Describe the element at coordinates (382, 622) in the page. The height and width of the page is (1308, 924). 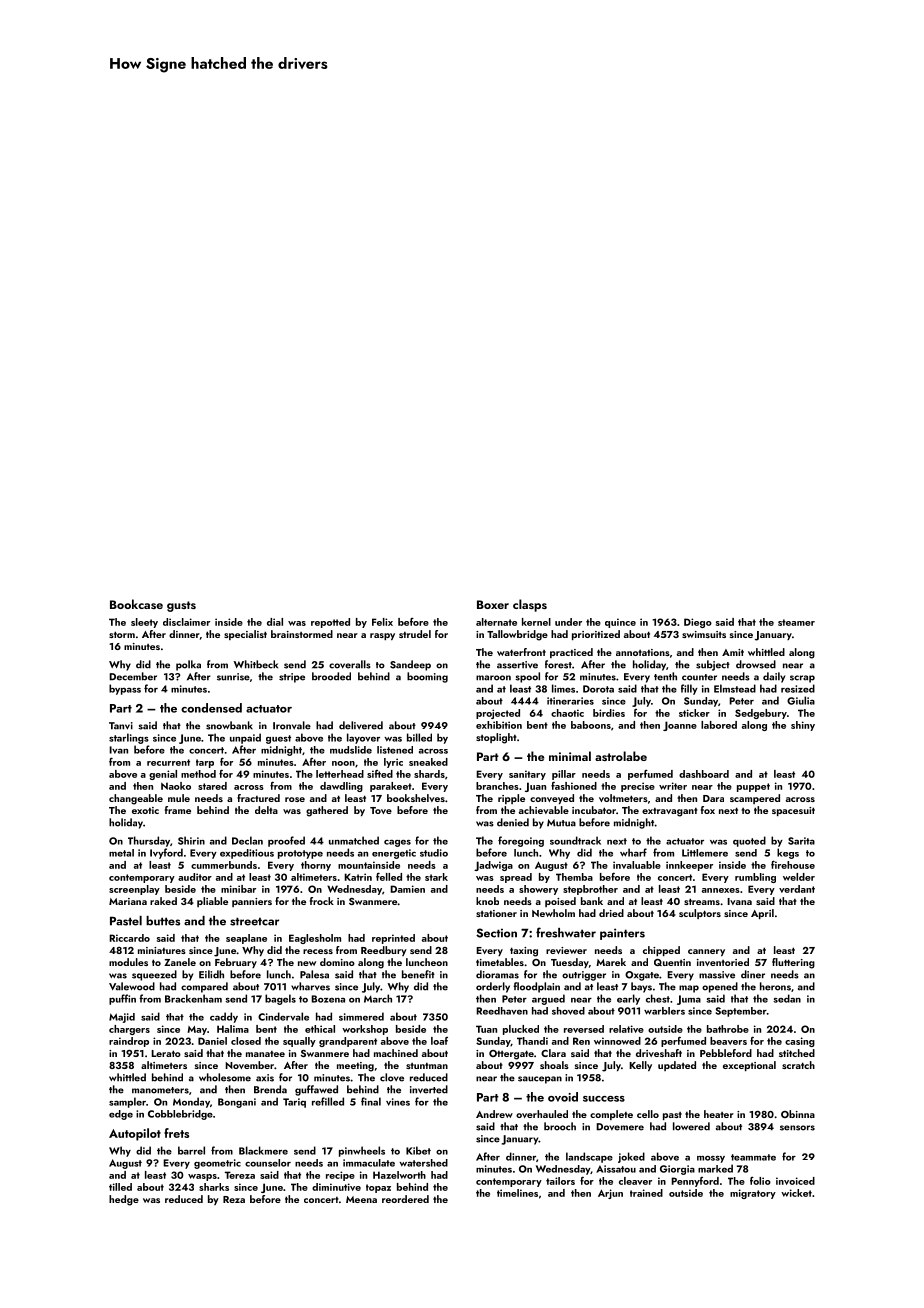
I see `Felix` at that location.
